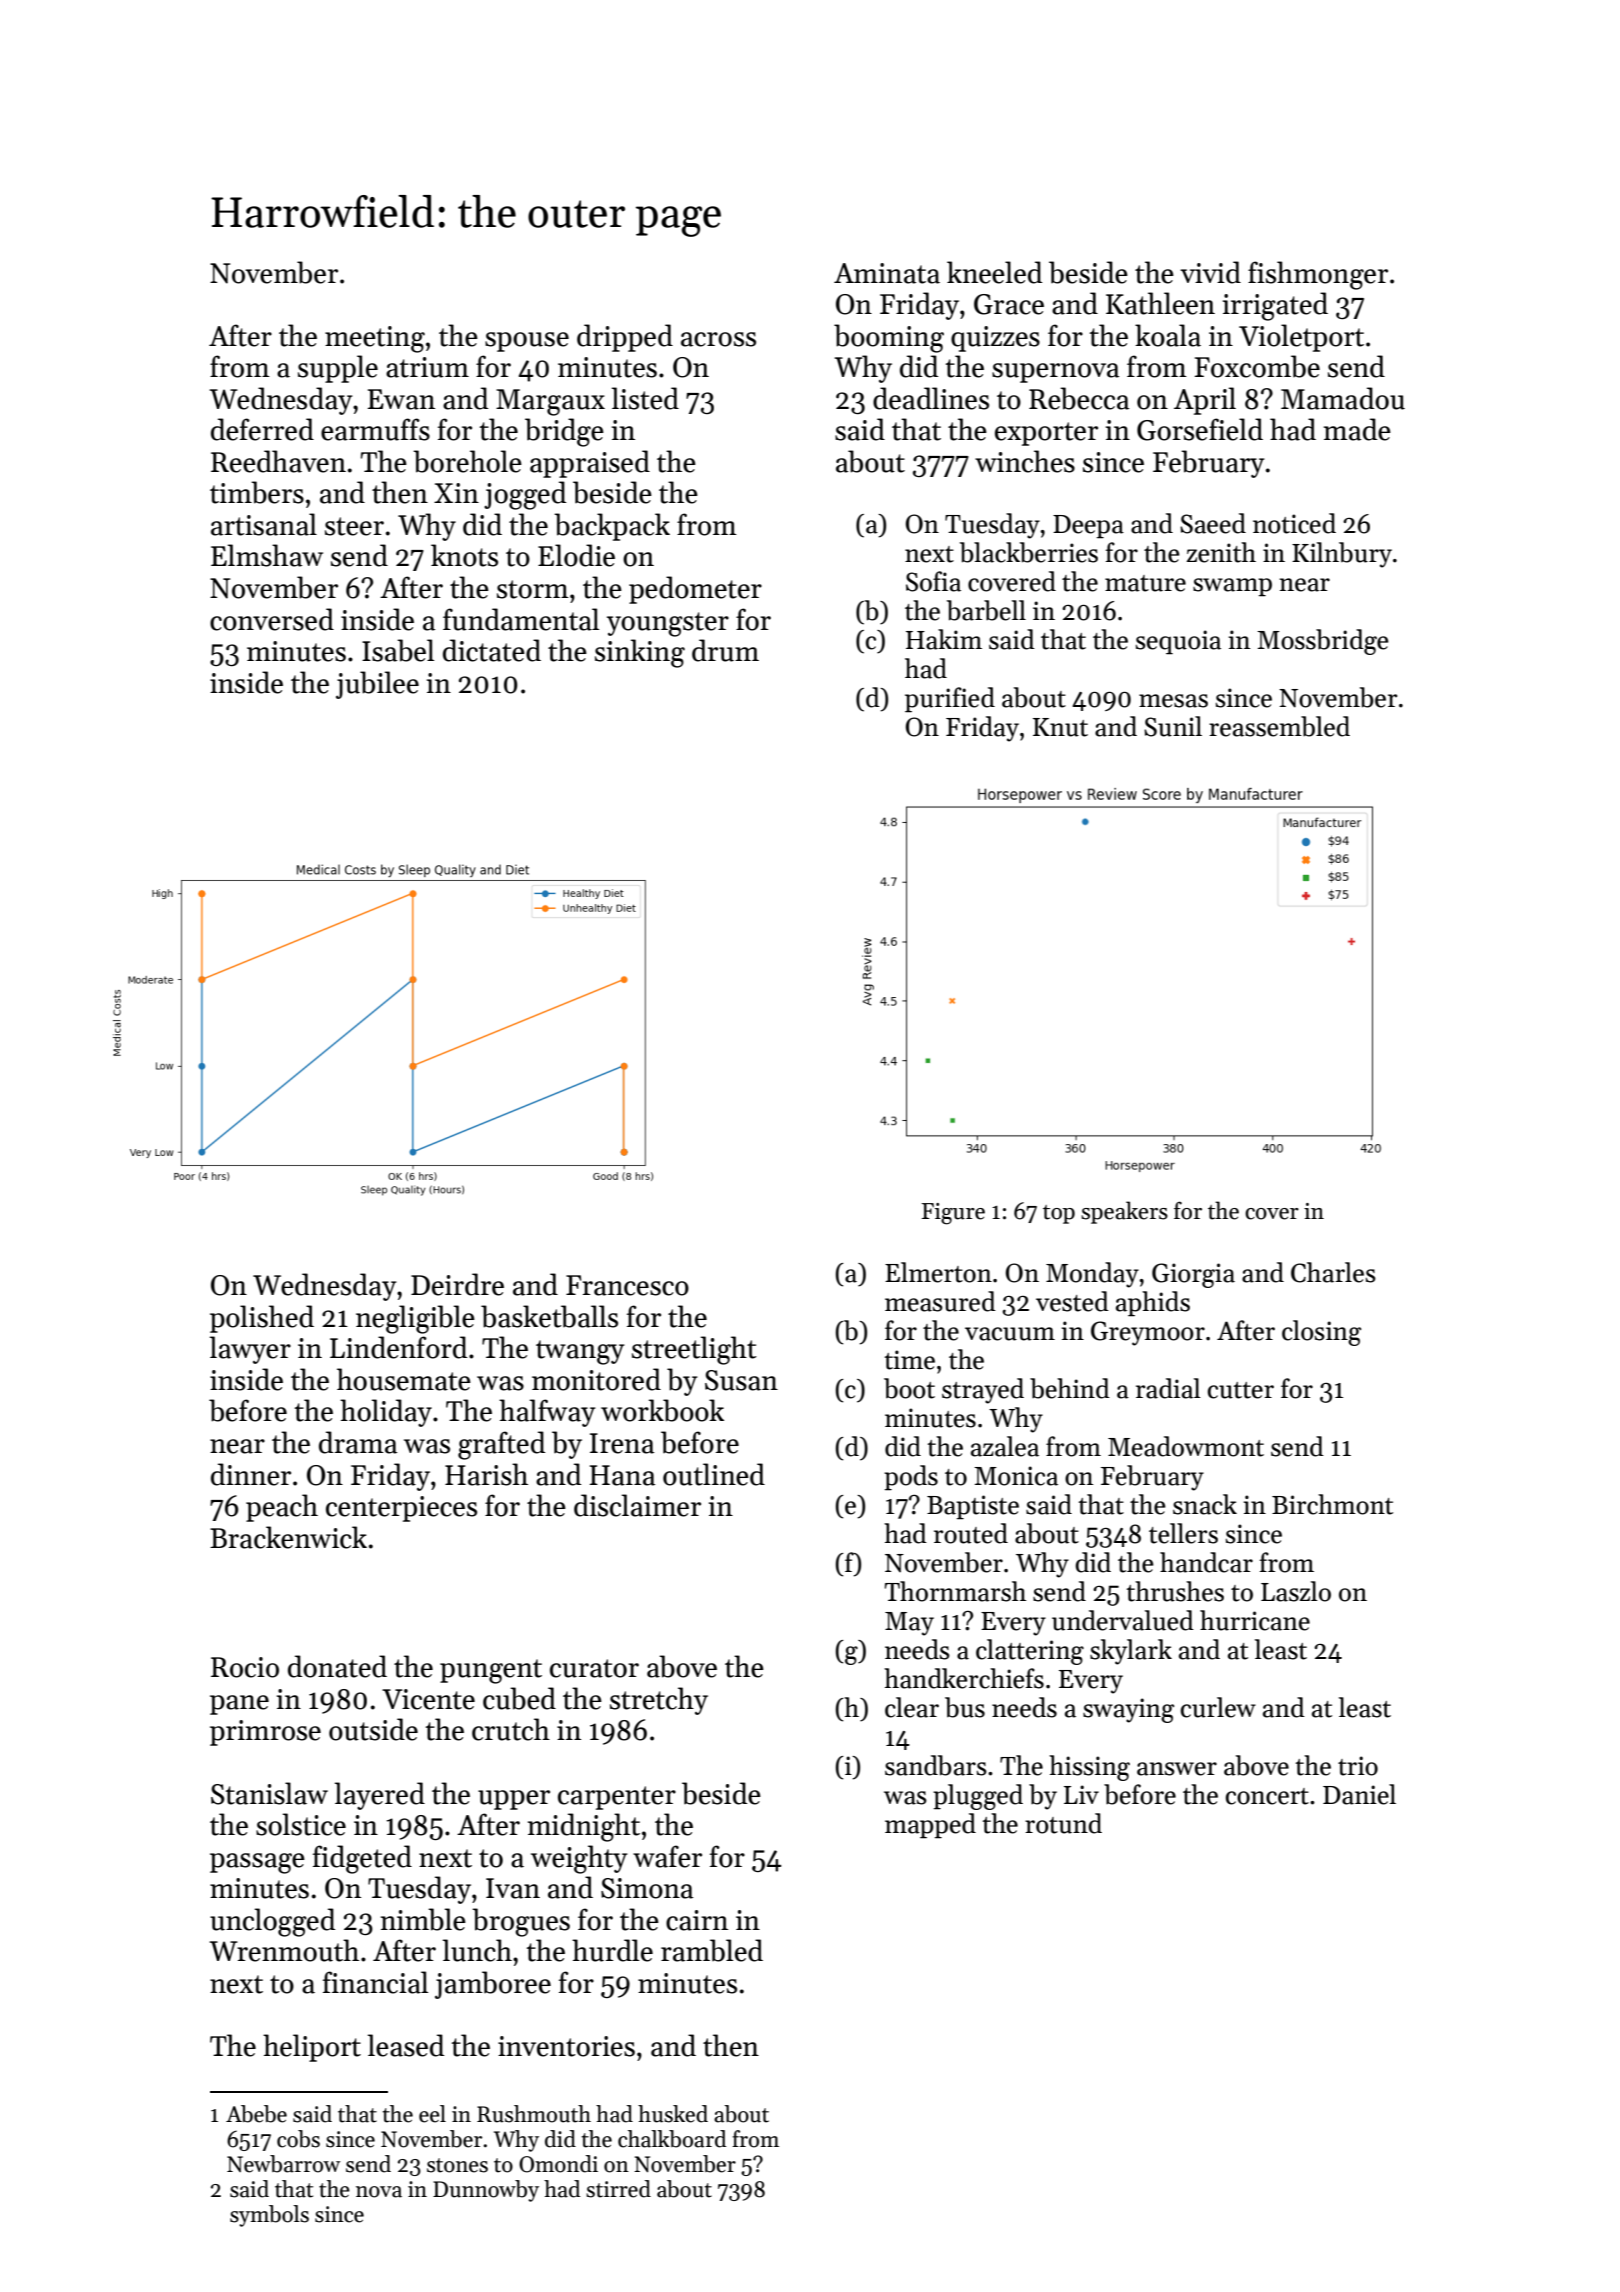 The height and width of the image is (2292, 1620). I want to click on husked, so click(673, 2114).
